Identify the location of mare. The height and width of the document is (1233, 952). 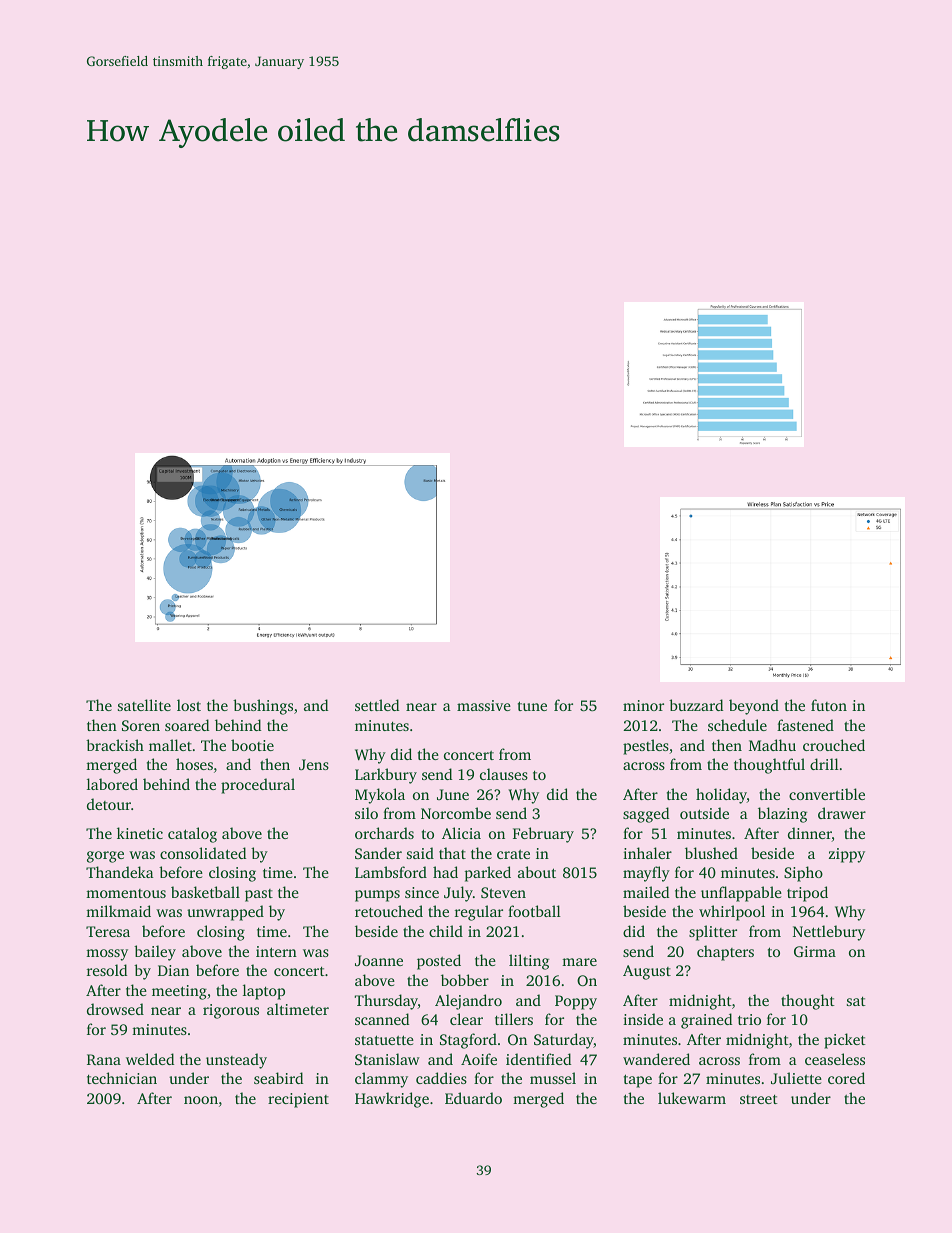
(579, 962).
